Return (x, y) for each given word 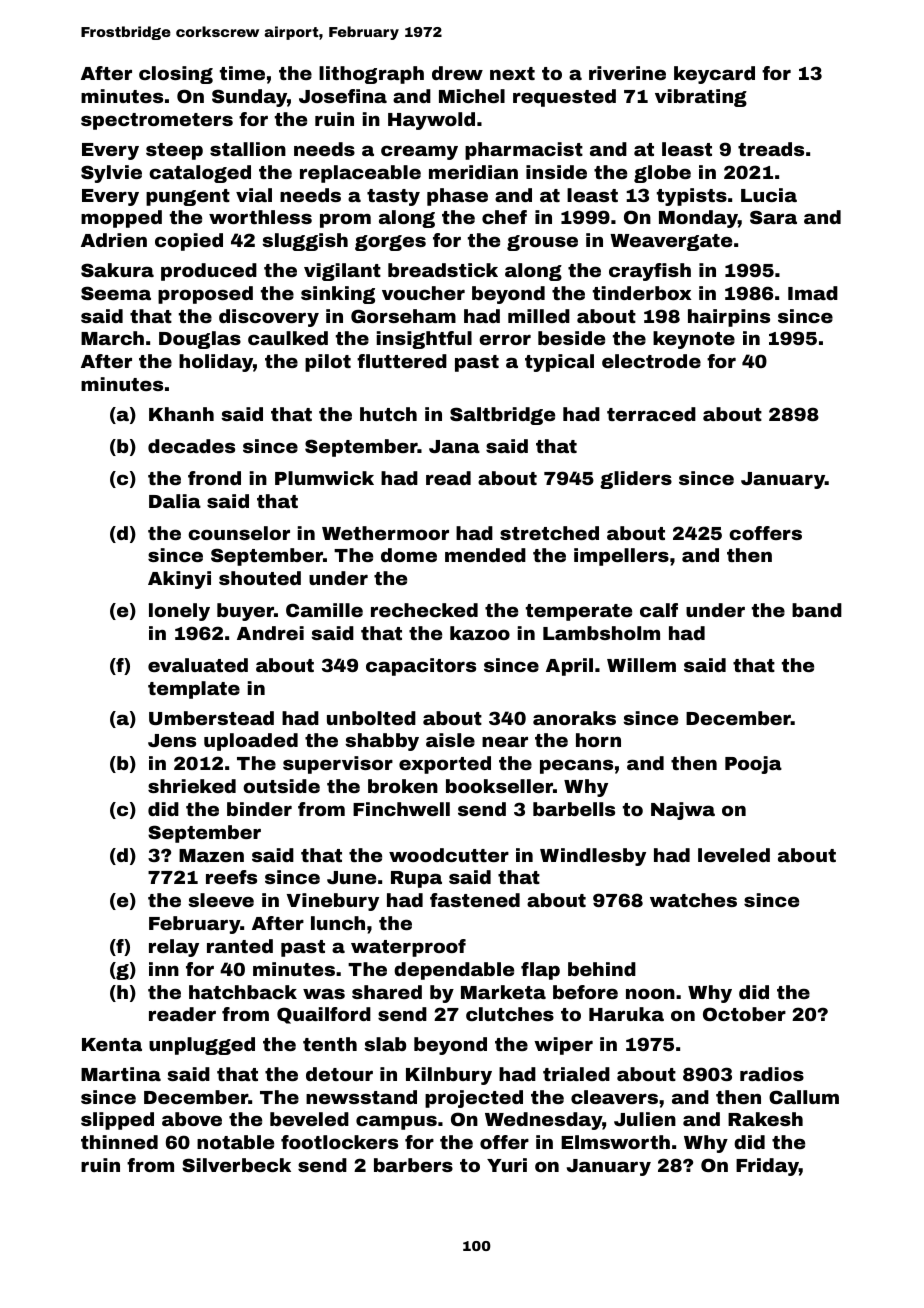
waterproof (408, 948)
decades (191, 446)
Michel (472, 96)
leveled (734, 855)
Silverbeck (236, 1165)
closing (176, 75)
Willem (641, 665)
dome (409, 555)
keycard (714, 75)
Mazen (211, 855)
